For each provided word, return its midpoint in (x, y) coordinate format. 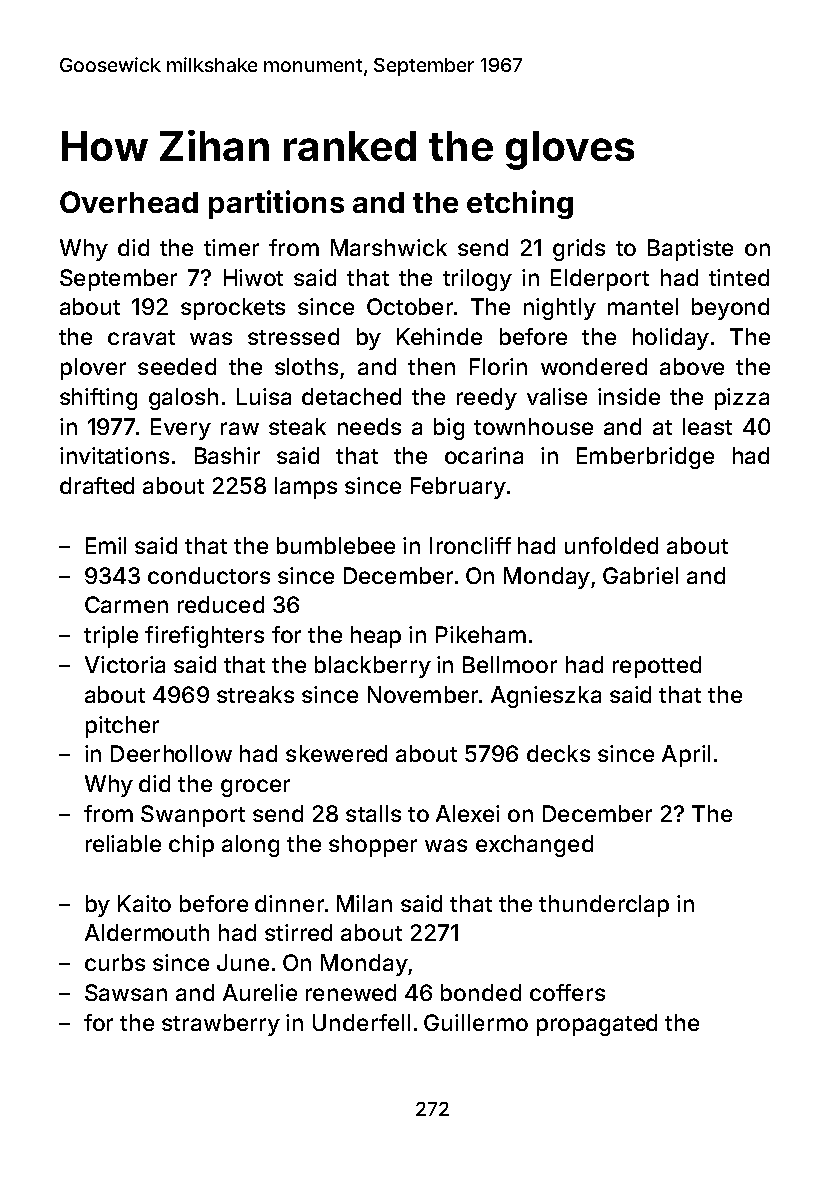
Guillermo (476, 1022)
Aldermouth (147, 932)
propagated (597, 1025)
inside (629, 396)
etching (520, 204)
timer (231, 247)
